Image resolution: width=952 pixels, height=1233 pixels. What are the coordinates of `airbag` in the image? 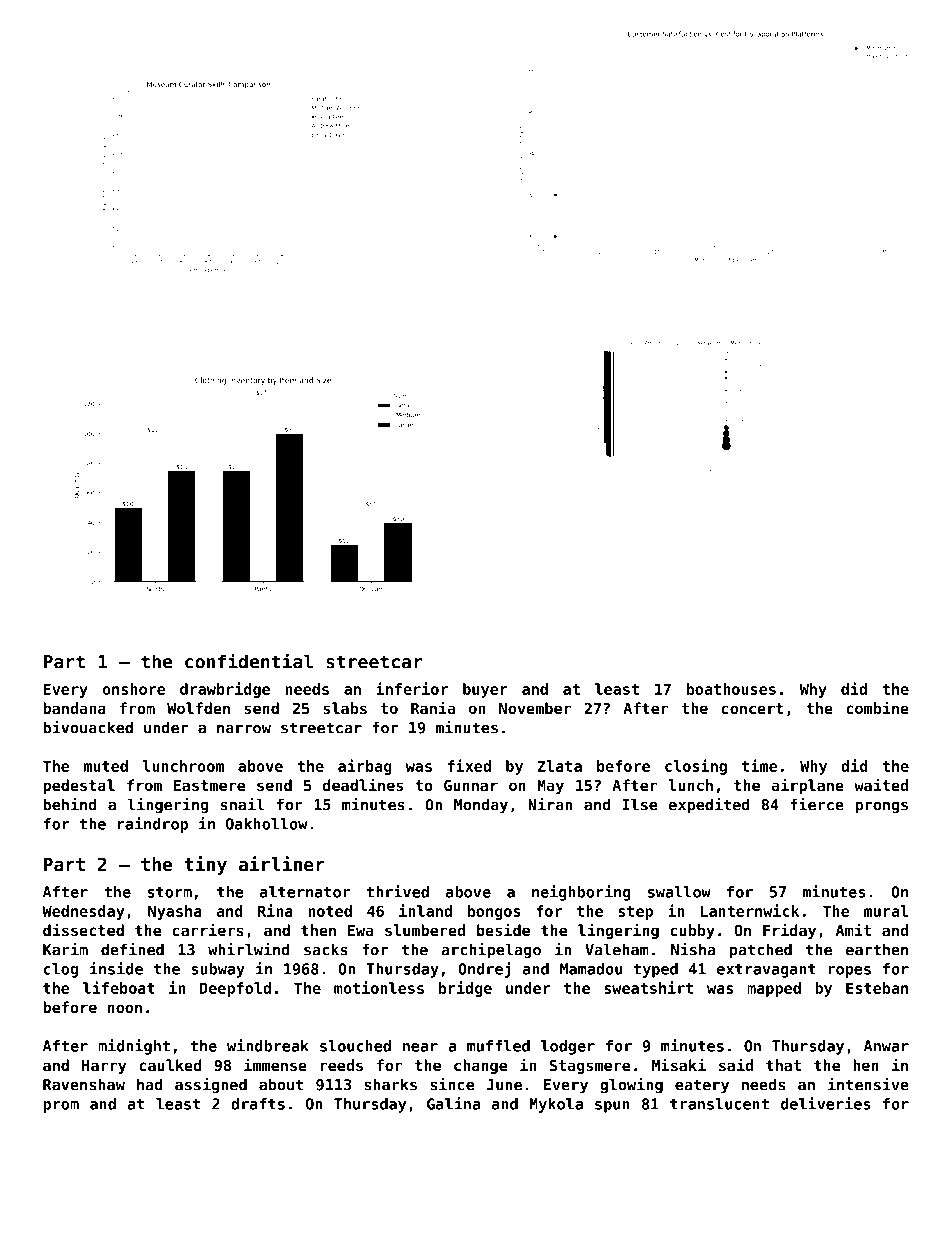 It's located at (365, 767).
